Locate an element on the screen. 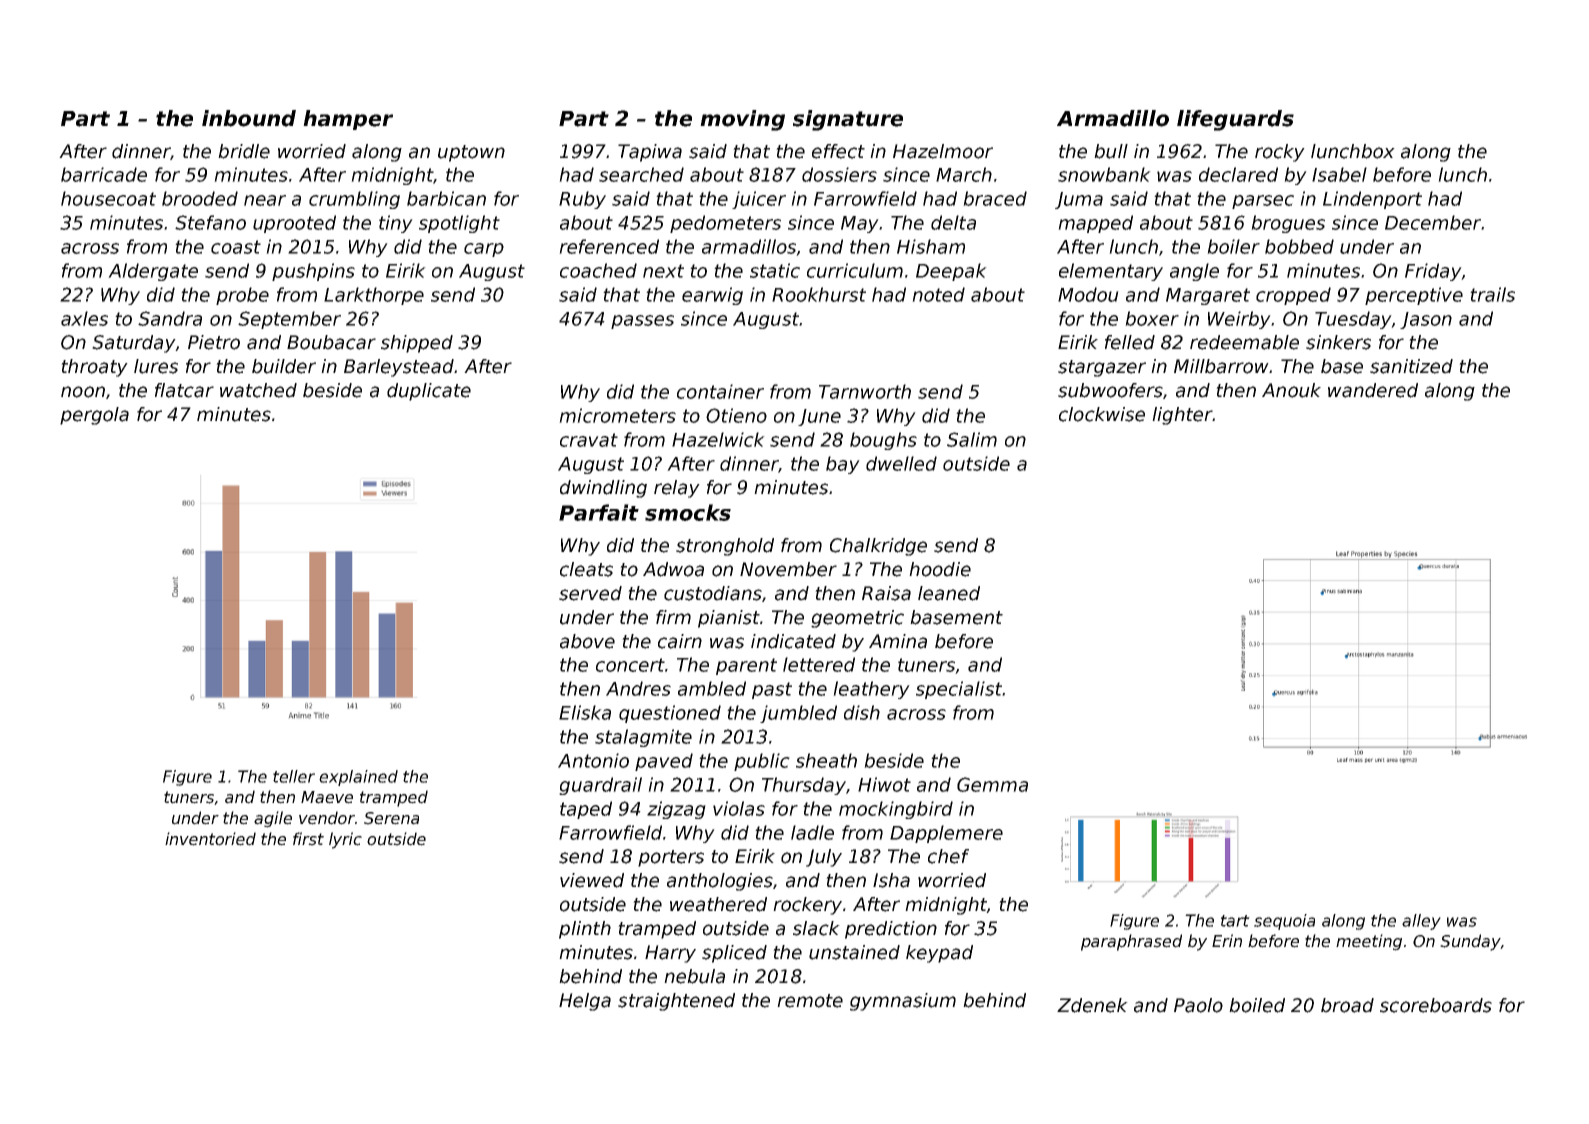 This screenshot has height=1124, width=1589. lifeguards is located at coordinates (1235, 120).
